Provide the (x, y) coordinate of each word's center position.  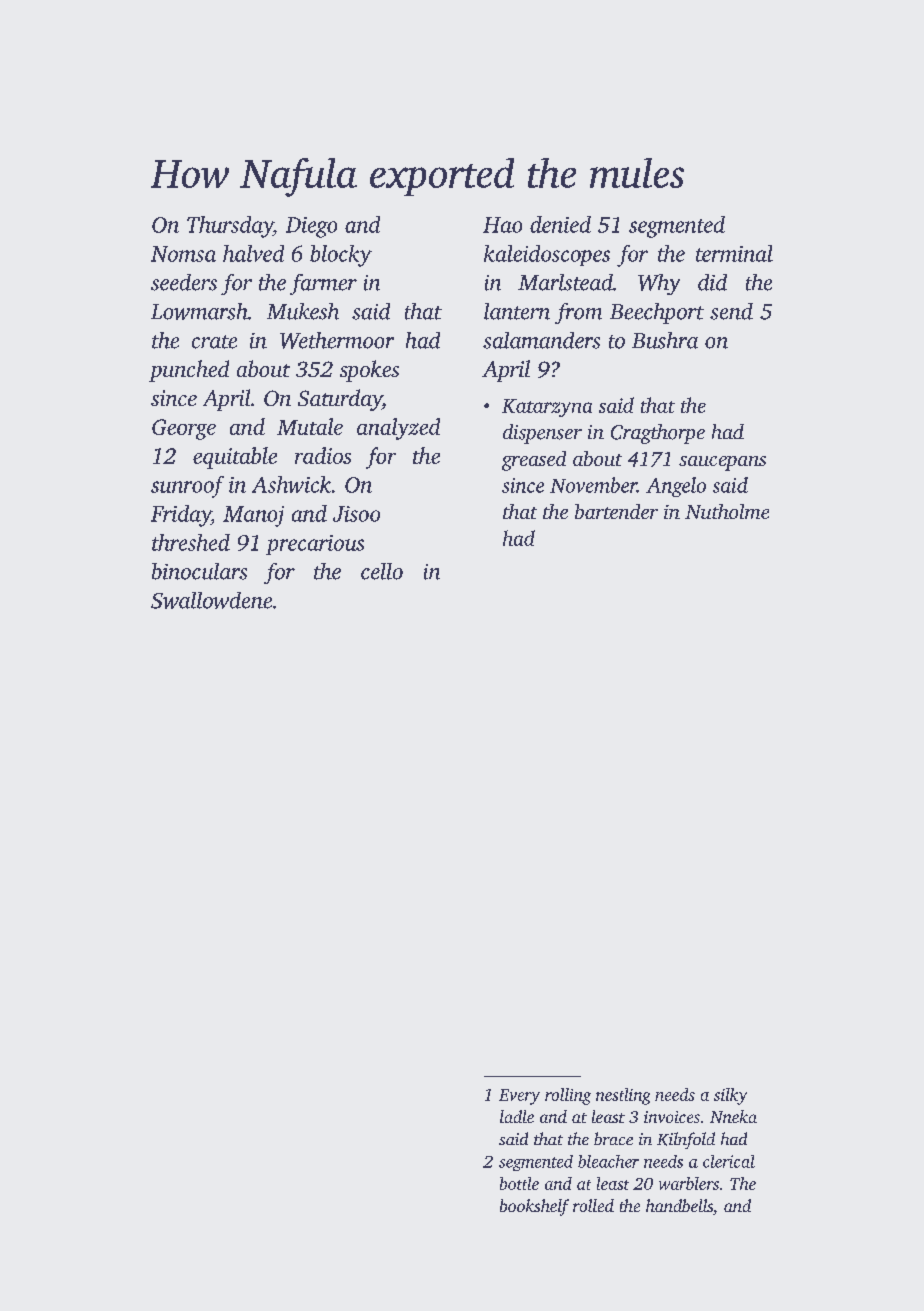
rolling (568, 1096)
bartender (616, 511)
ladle (517, 1116)
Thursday (230, 227)
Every (519, 1097)
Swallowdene (211, 600)
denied (560, 224)
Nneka (733, 1116)
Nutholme (727, 511)
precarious (315, 545)
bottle (519, 1183)
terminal (734, 253)
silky (730, 1096)
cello (382, 571)
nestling (623, 1096)
